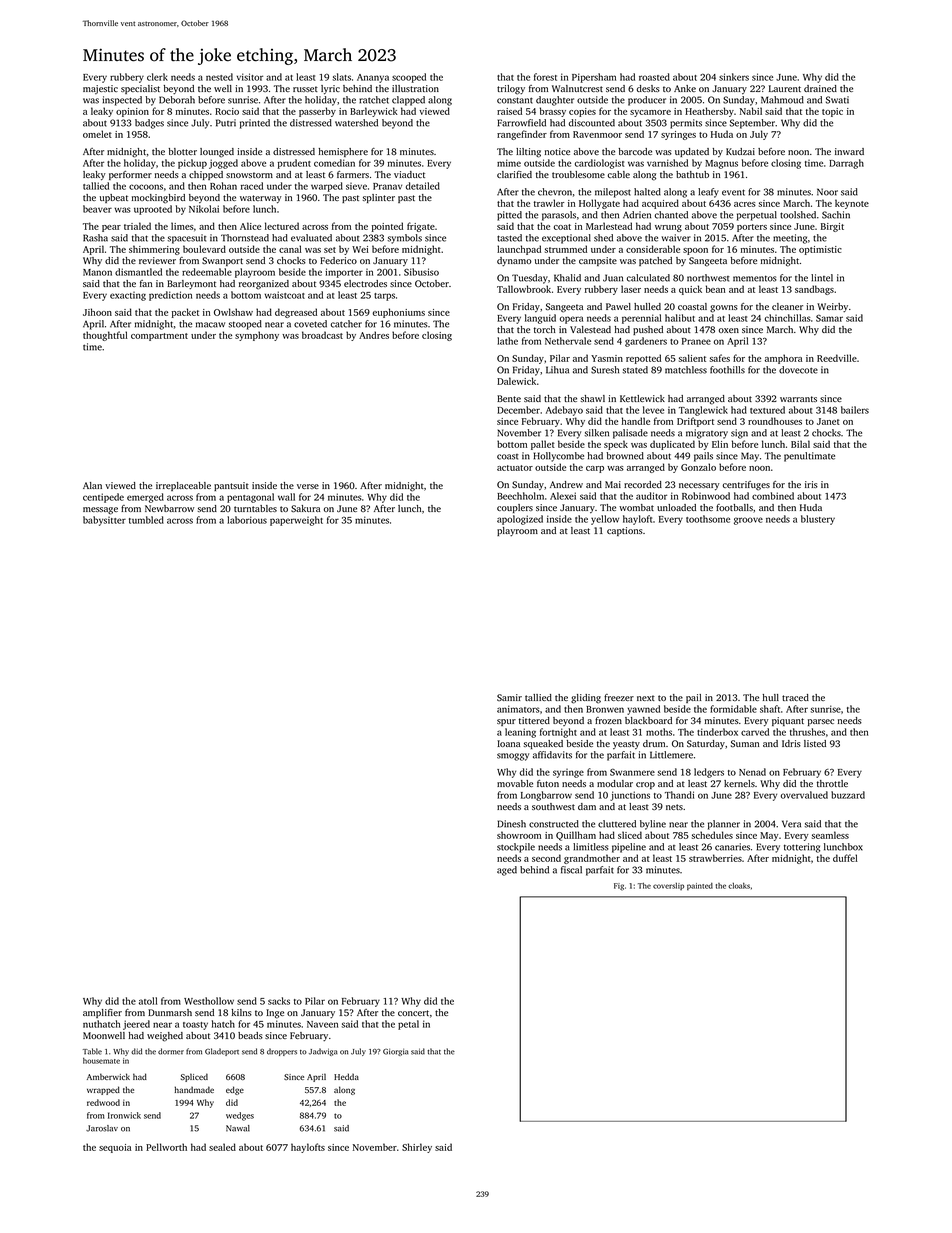 This screenshot has height=1233, width=952. What do you see at coordinates (146, 520) in the screenshot?
I see `tumbled` at bounding box center [146, 520].
